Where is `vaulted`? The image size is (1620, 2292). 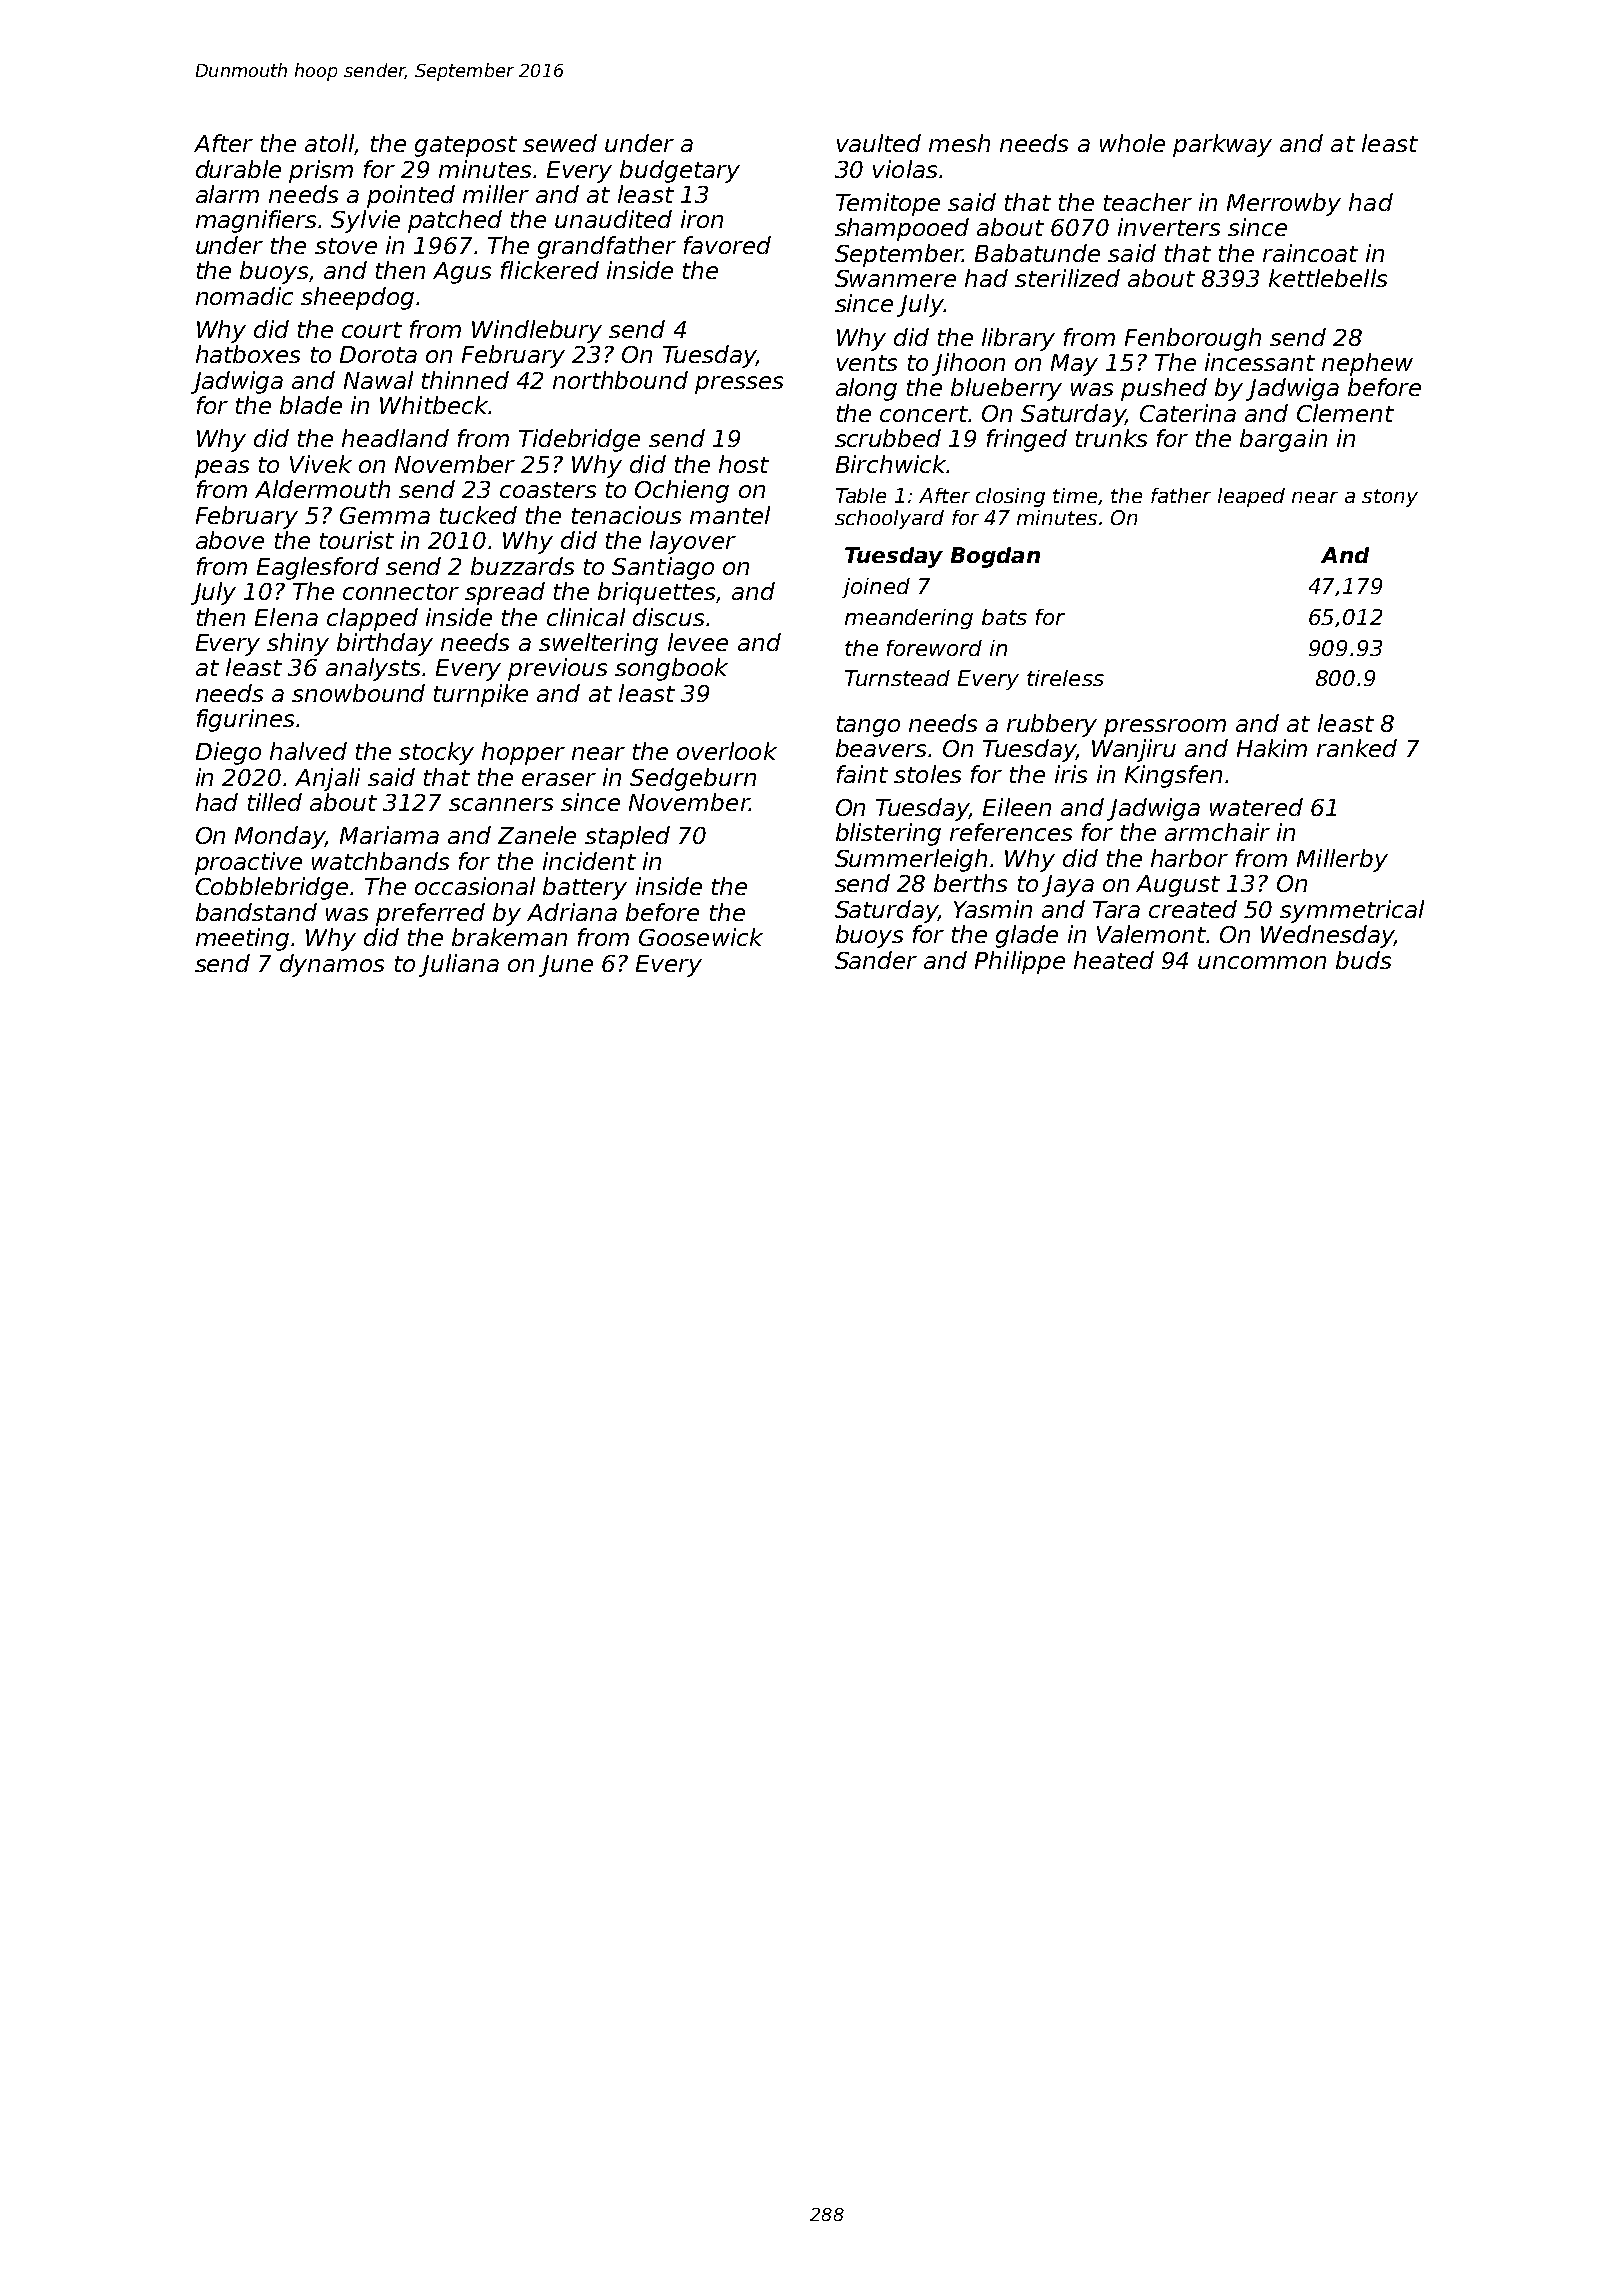
vaulted is located at coordinates (879, 143).
